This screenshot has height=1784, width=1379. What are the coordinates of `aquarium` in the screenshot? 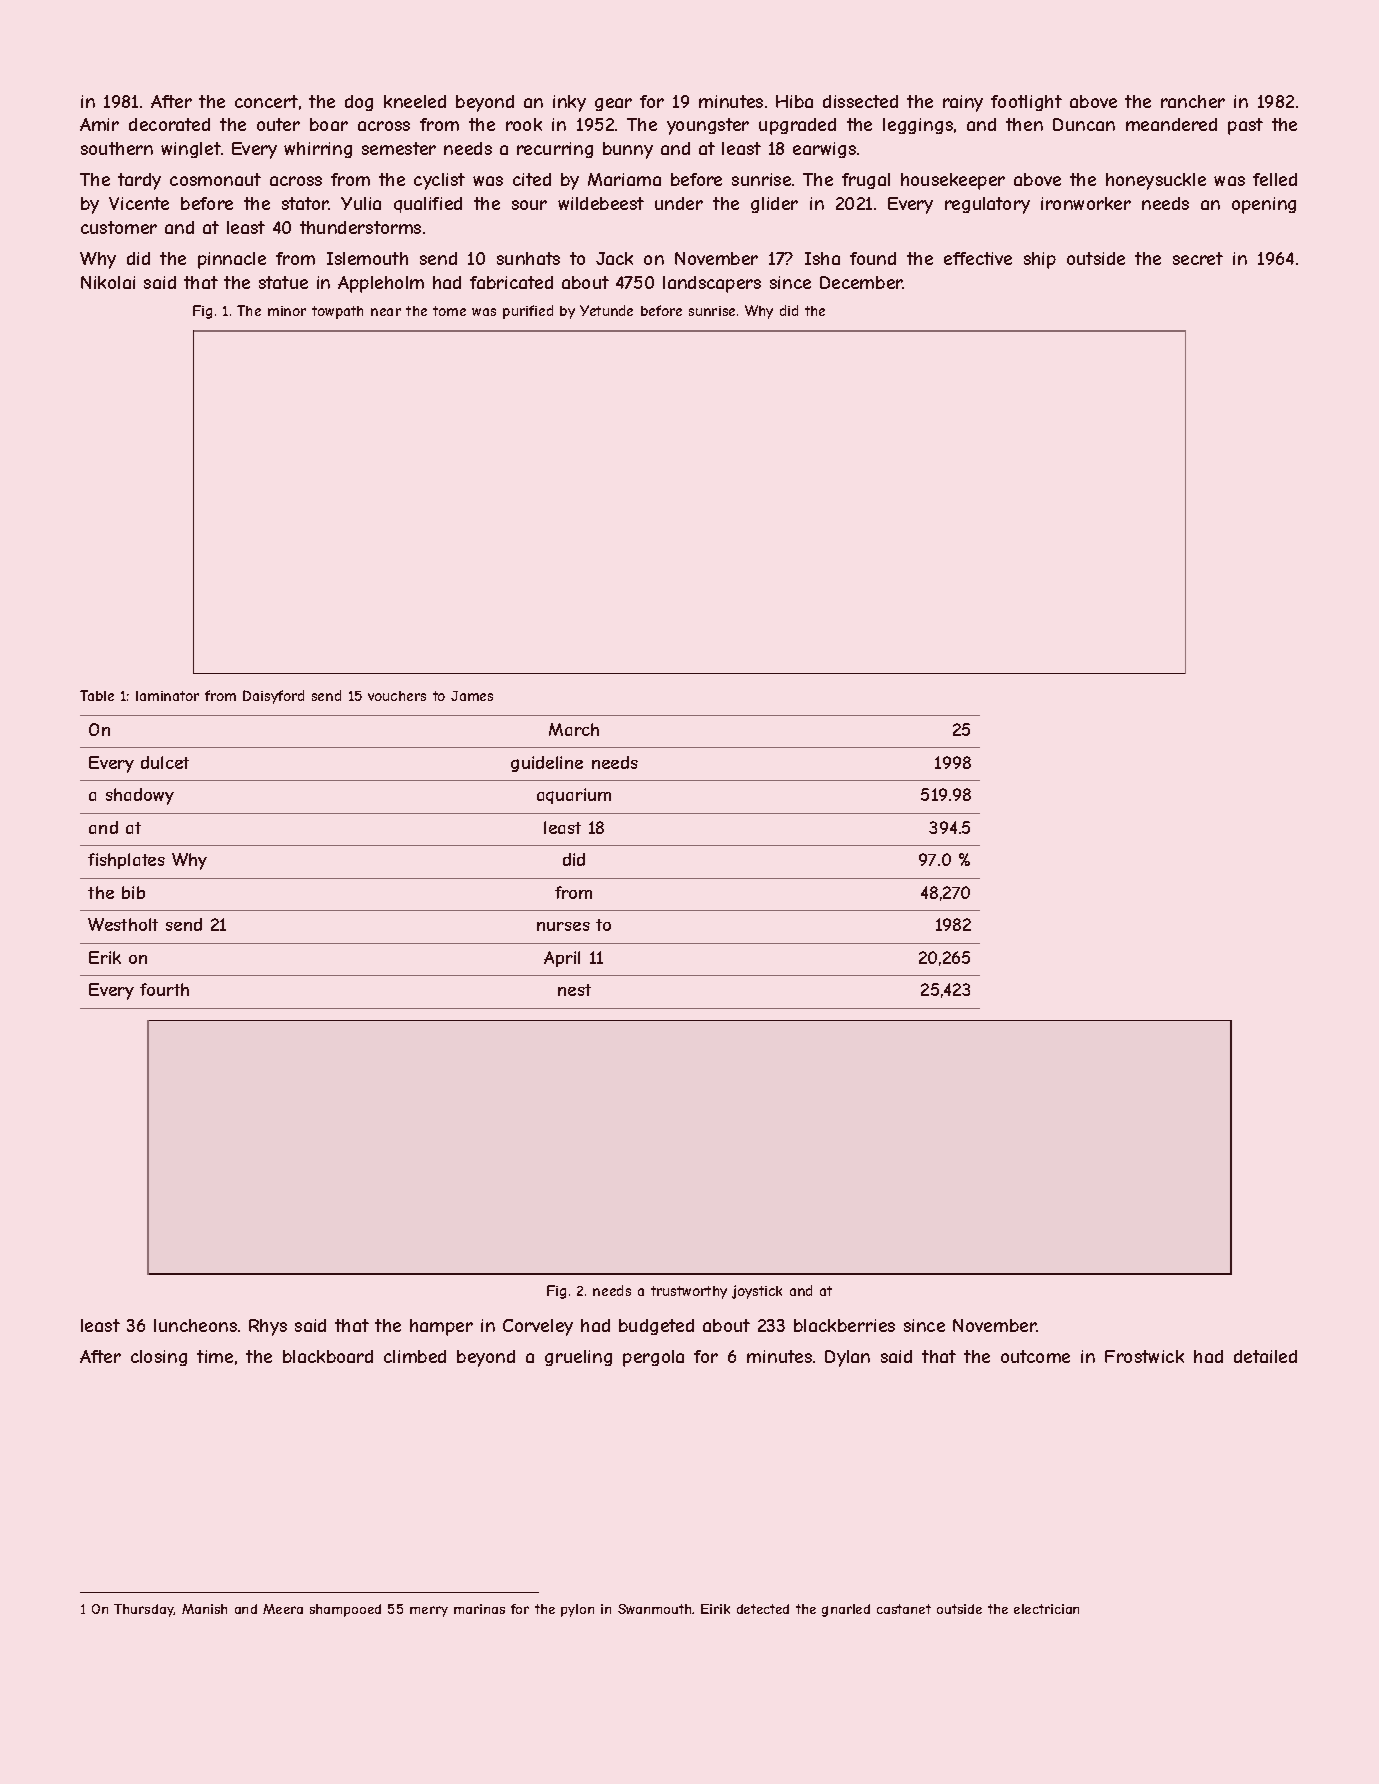 It's located at (574, 796).
